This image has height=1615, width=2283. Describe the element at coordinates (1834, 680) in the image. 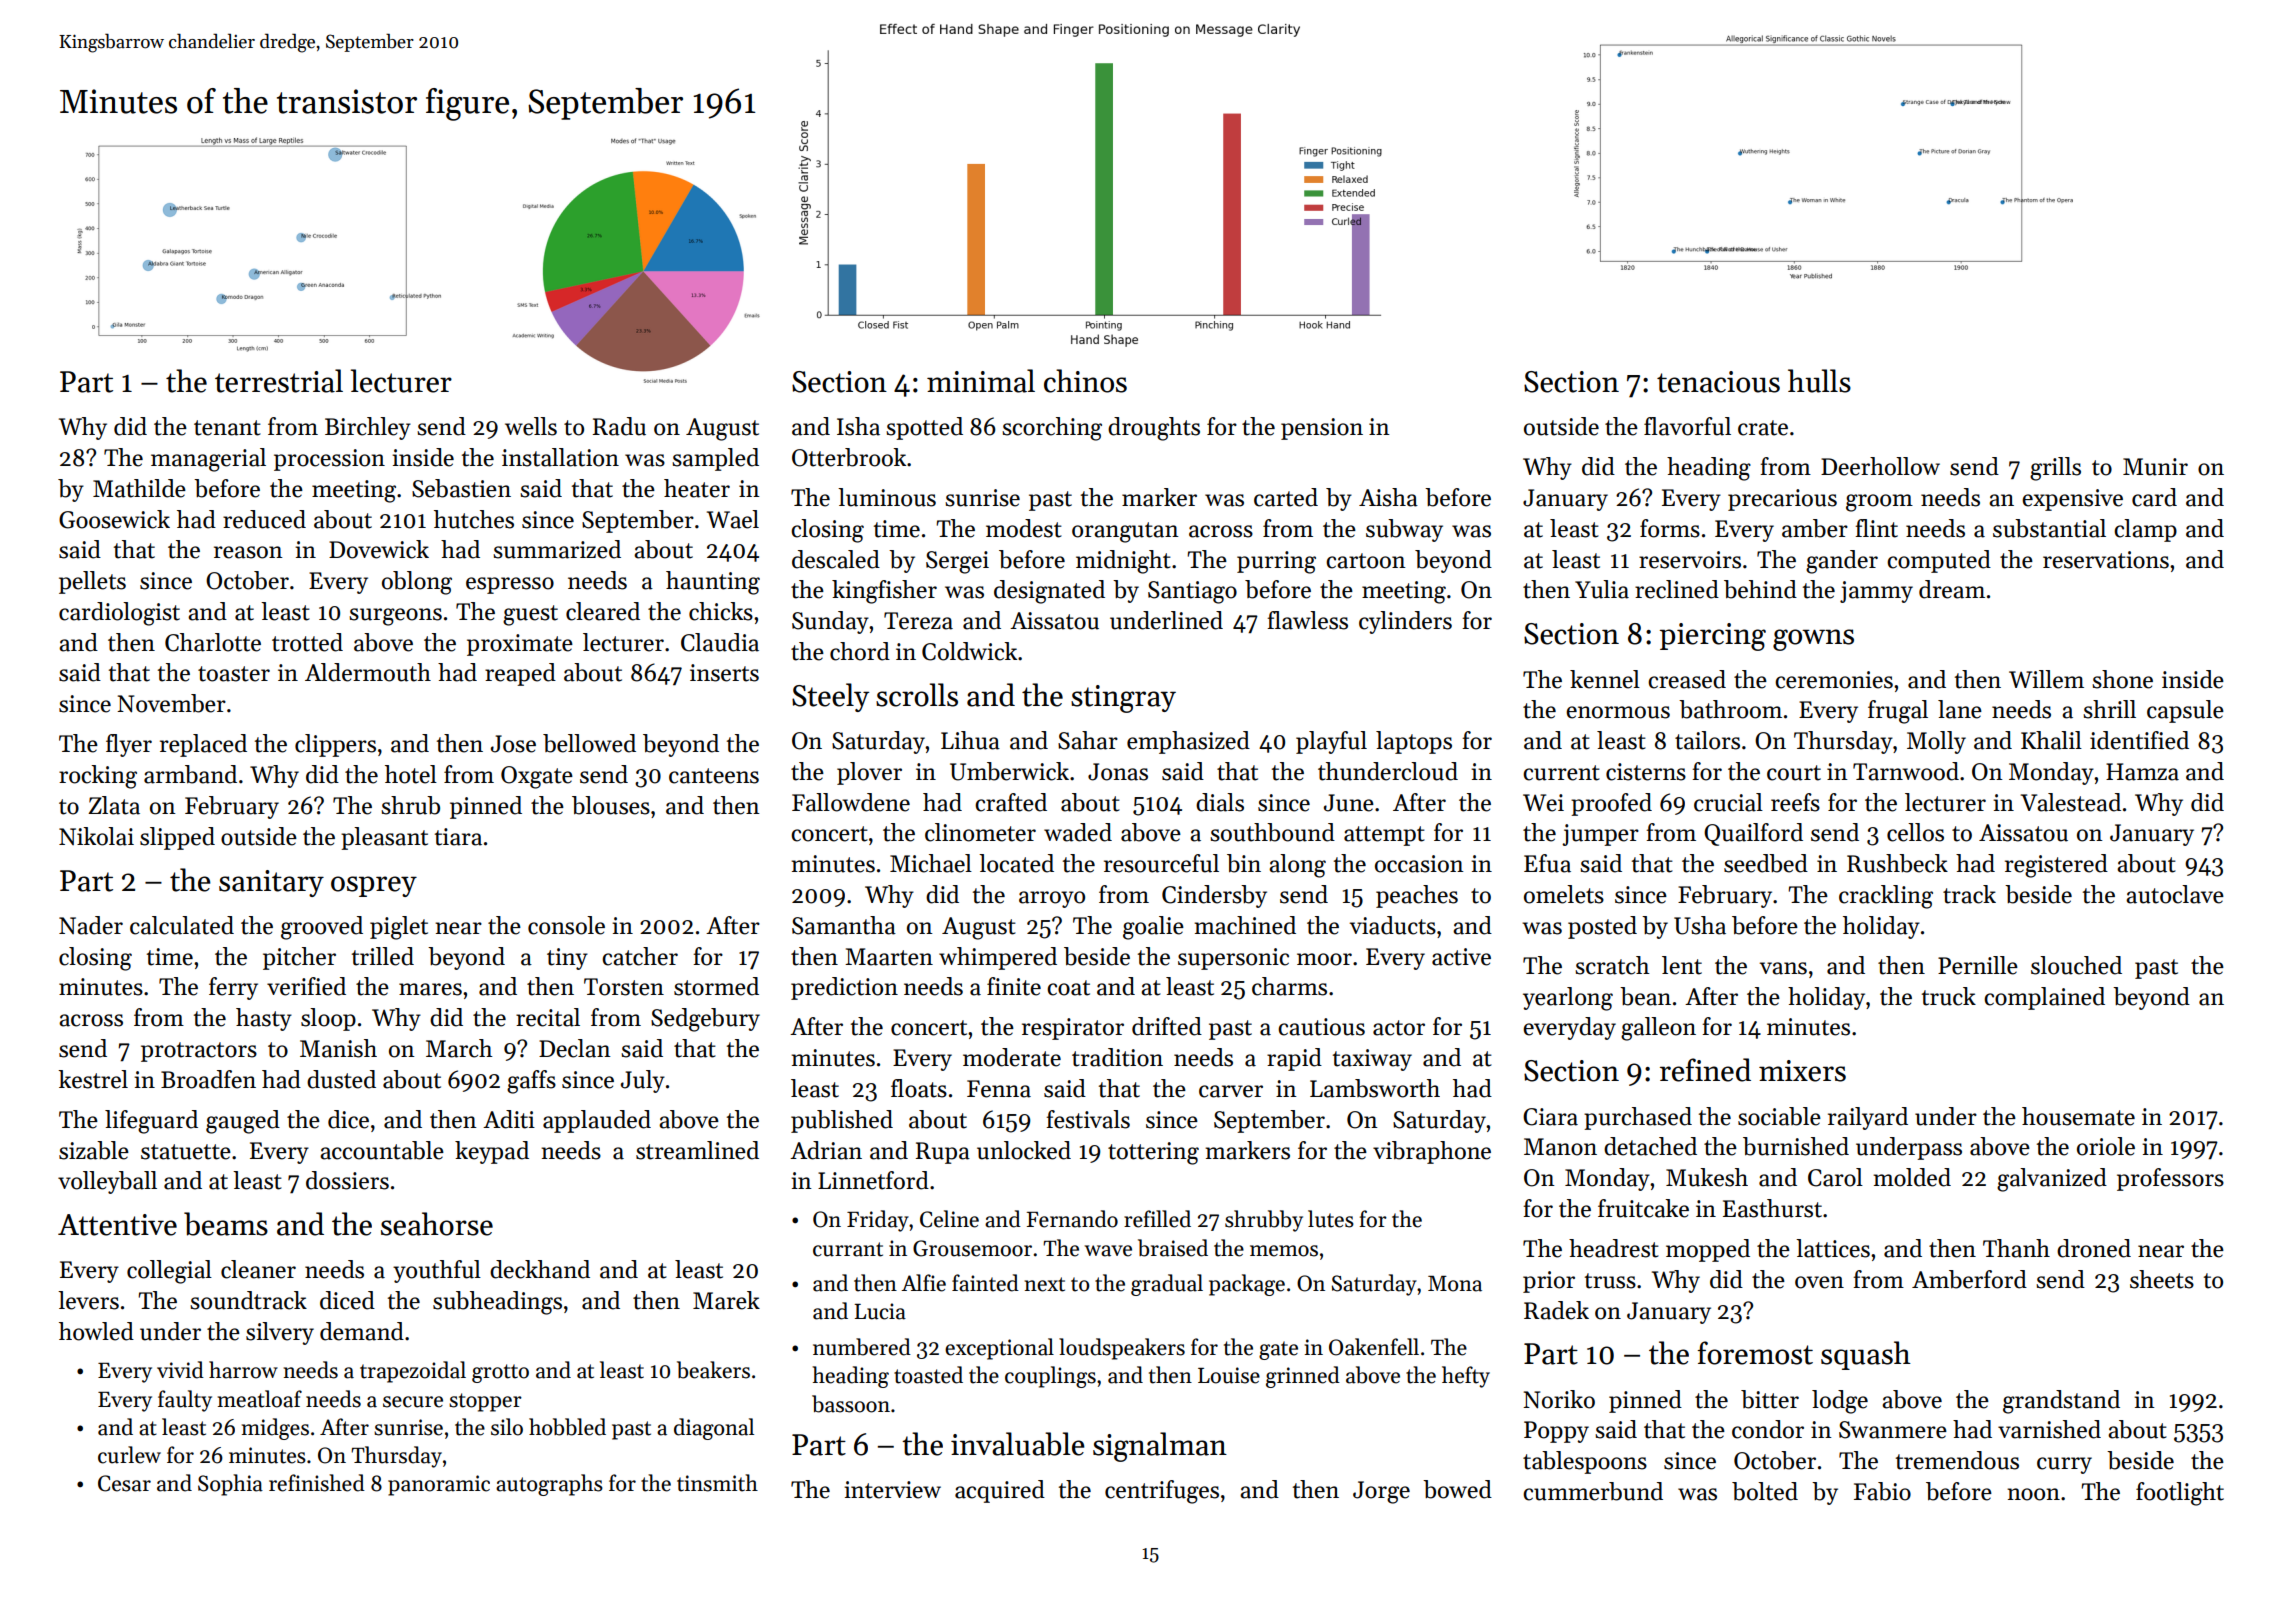

I see `ceremonies` at that location.
